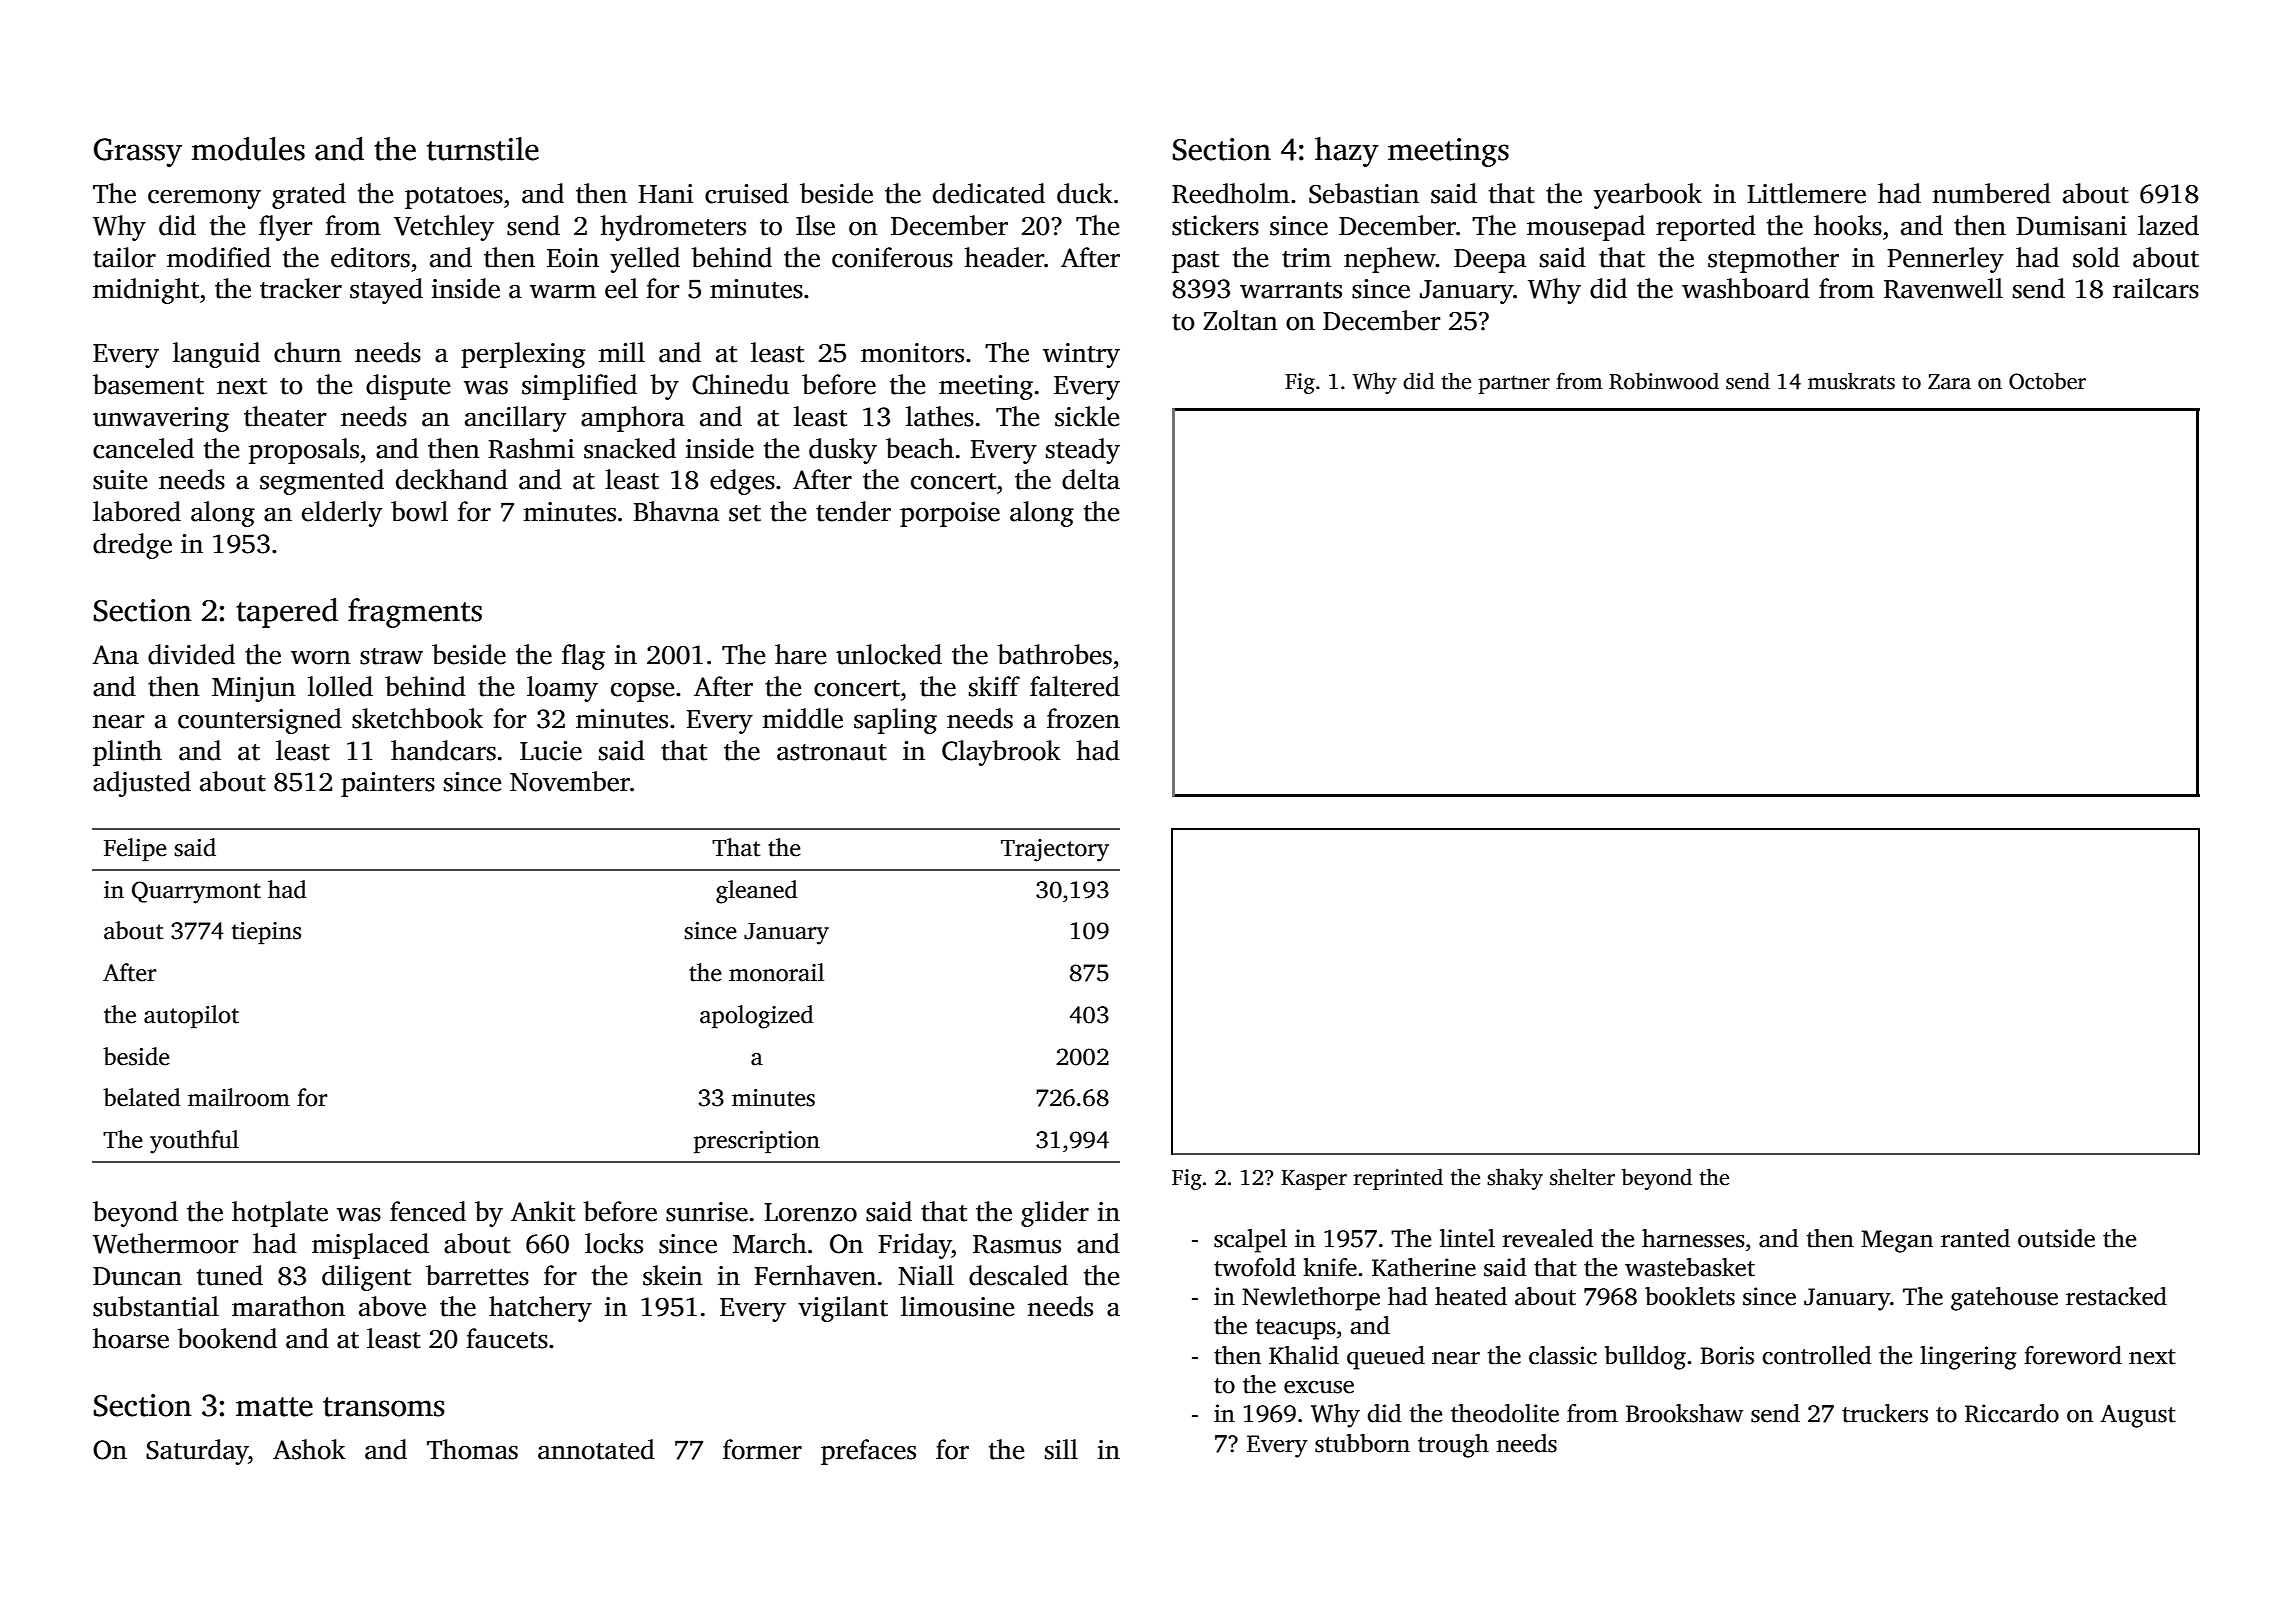 Image resolution: width=2292 pixels, height=1620 pixels. Describe the element at coordinates (392, 1306) in the screenshot. I see `above` at that location.
